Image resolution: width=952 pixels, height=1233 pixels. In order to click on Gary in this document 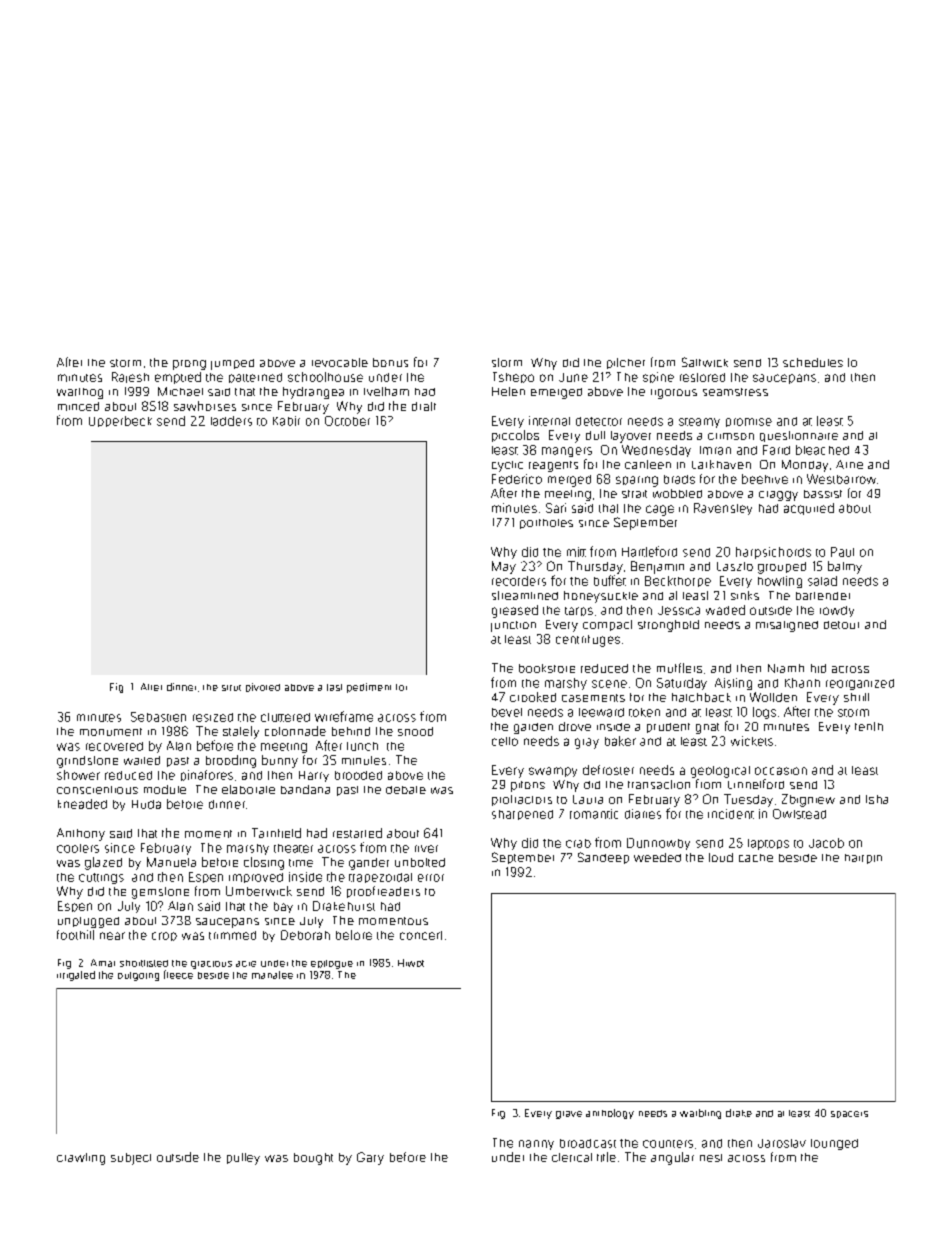, I will do `click(370, 1158)`.
